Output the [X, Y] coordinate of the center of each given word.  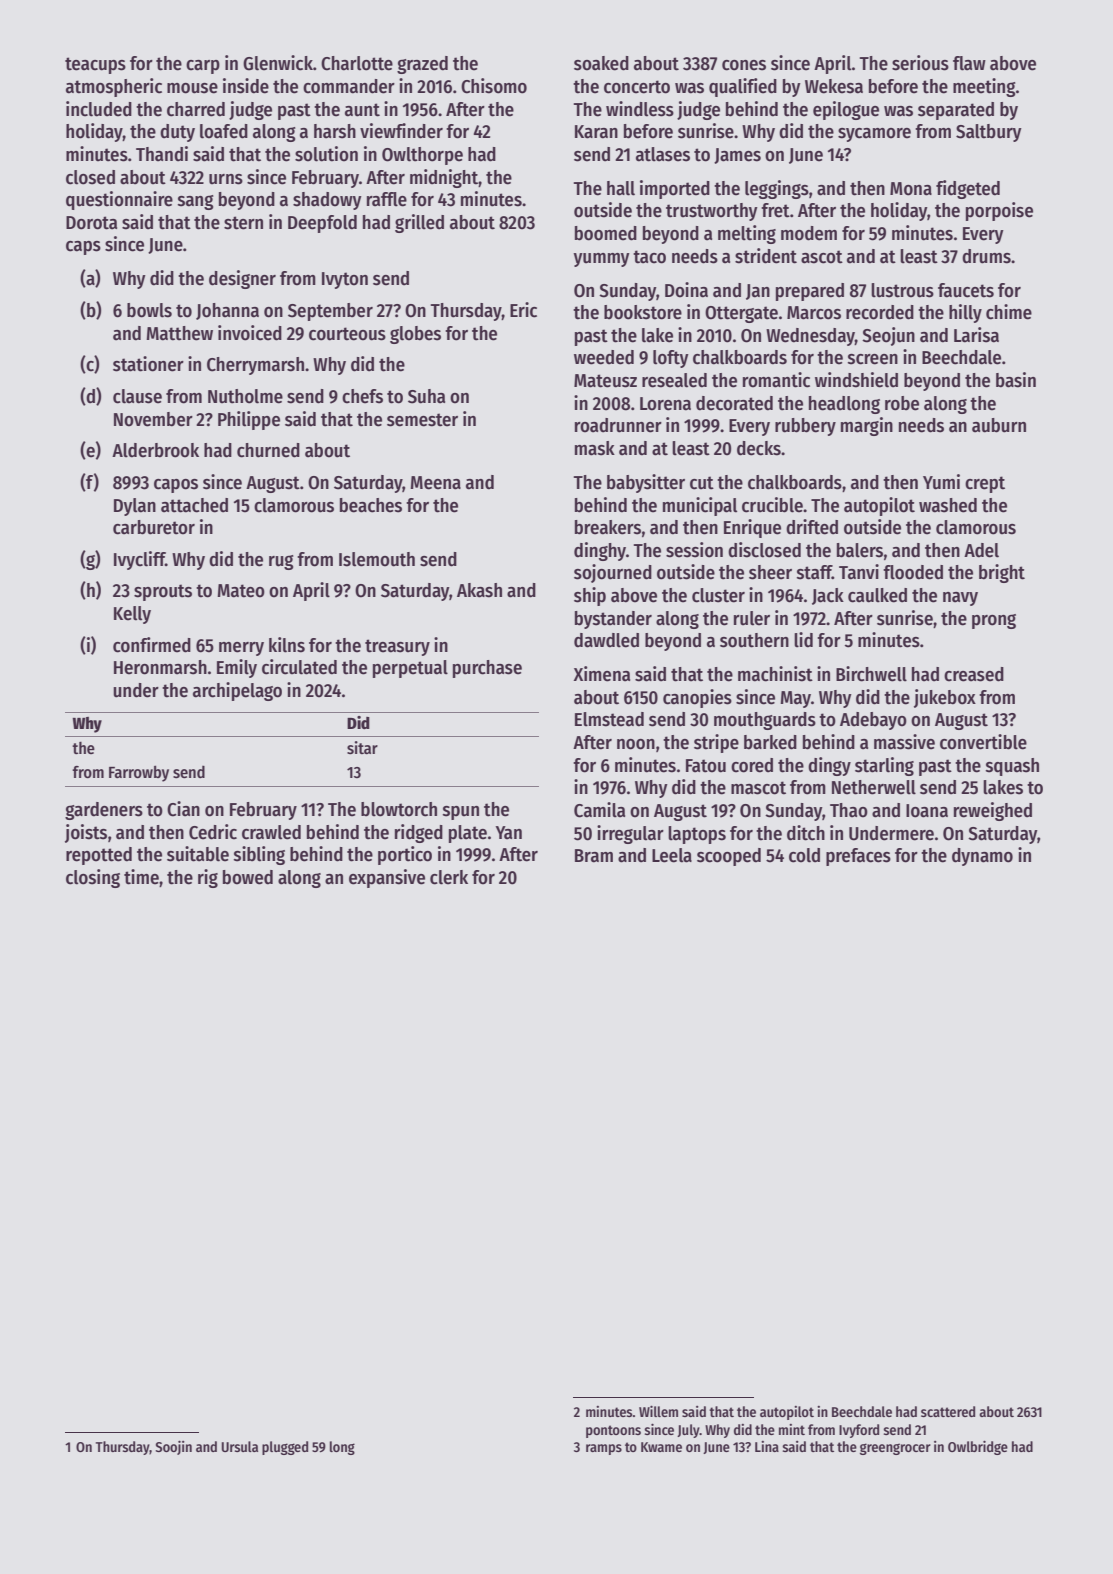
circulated [299, 667]
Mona [911, 189]
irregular [630, 834]
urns [226, 179]
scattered [948, 1411]
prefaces [858, 857]
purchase [487, 669]
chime [1009, 312]
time [141, 877]
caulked [877, 595]
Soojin [174, 1447]
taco [649, 257]
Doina [686, 290]
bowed [248, 877]
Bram [594, 856]
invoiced [250, 333]
